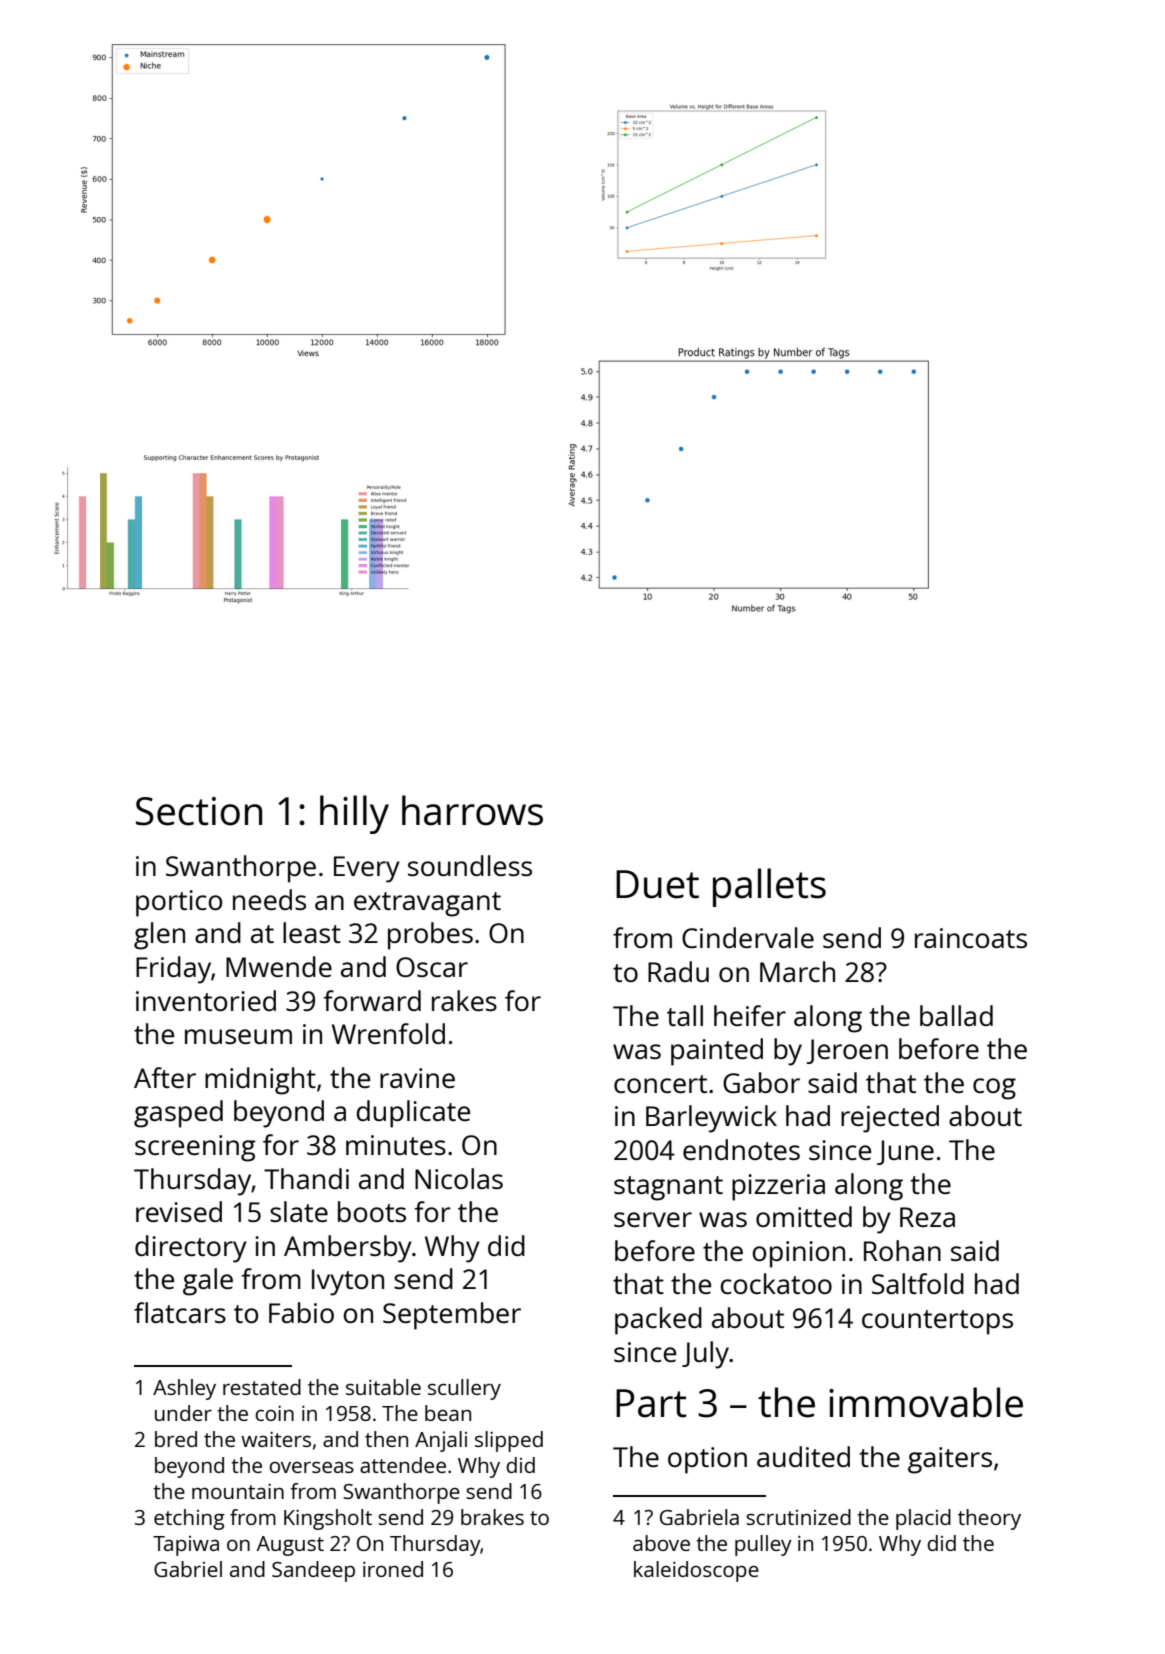  I want to click on Section, so click(199, 811).
